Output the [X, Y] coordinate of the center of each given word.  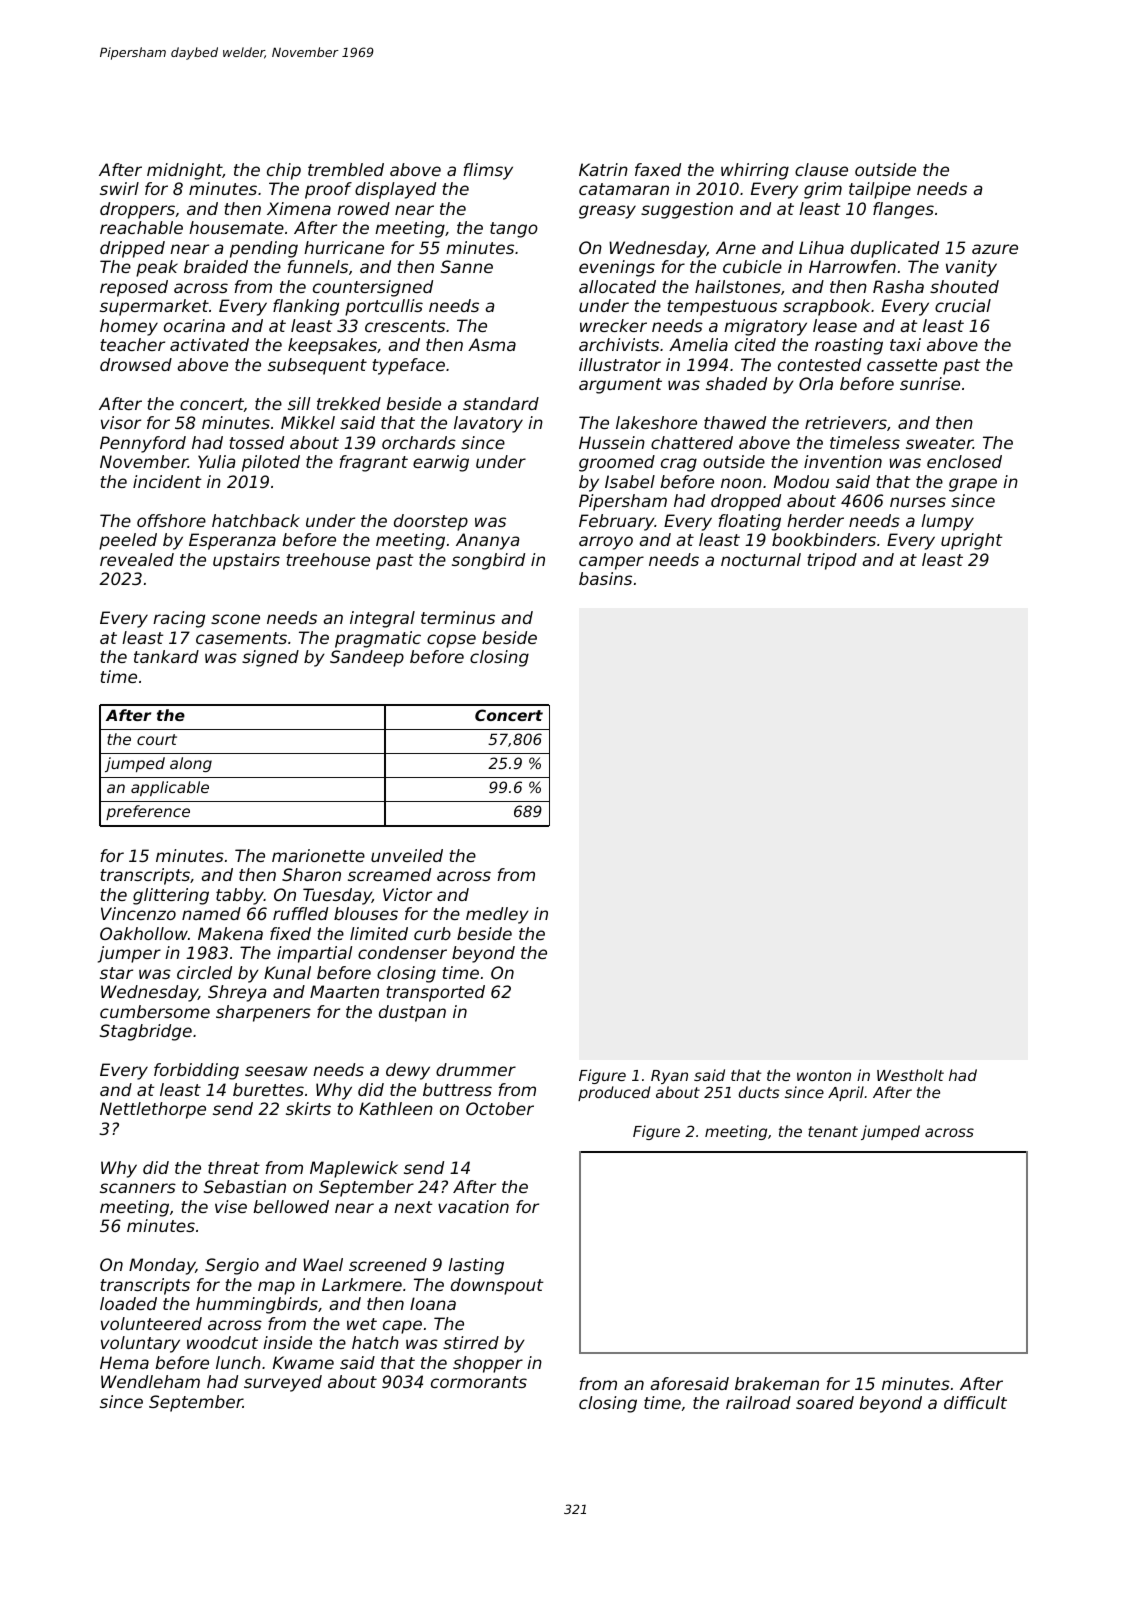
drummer [476, 1069]
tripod [832, 561]
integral [382, 619]
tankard [166, 656]
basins [605, 578]
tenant [833, 1131]
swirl [119, 188]
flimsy [488, 171]
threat [234, 1167]
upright [972, 541]
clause [821, 169]
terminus [458, 617]
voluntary [140, 1344]
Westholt [910, 1075]
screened [388, 1264]
